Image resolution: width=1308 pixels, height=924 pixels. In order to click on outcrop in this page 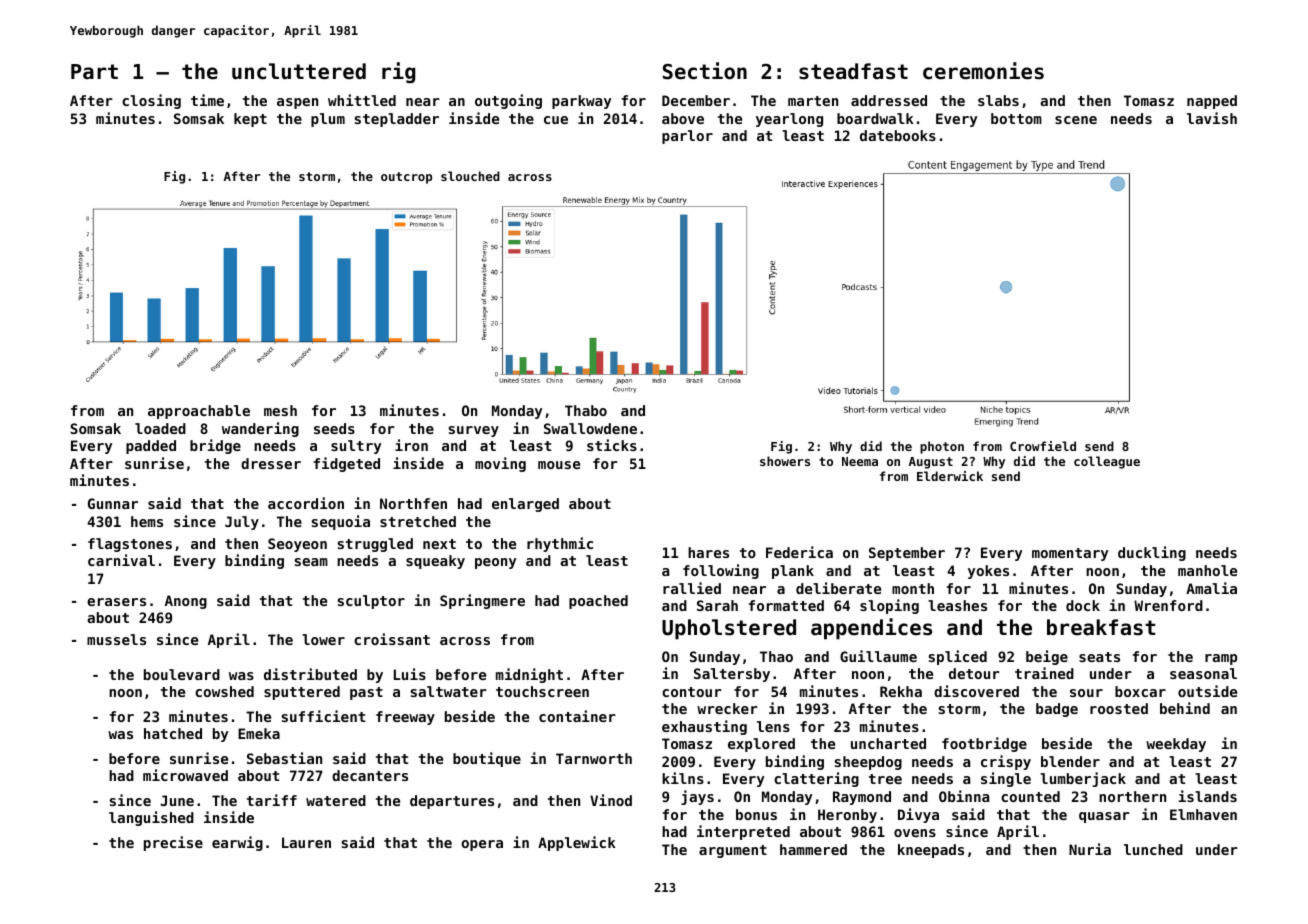, I will do `click(406, 178)`.
